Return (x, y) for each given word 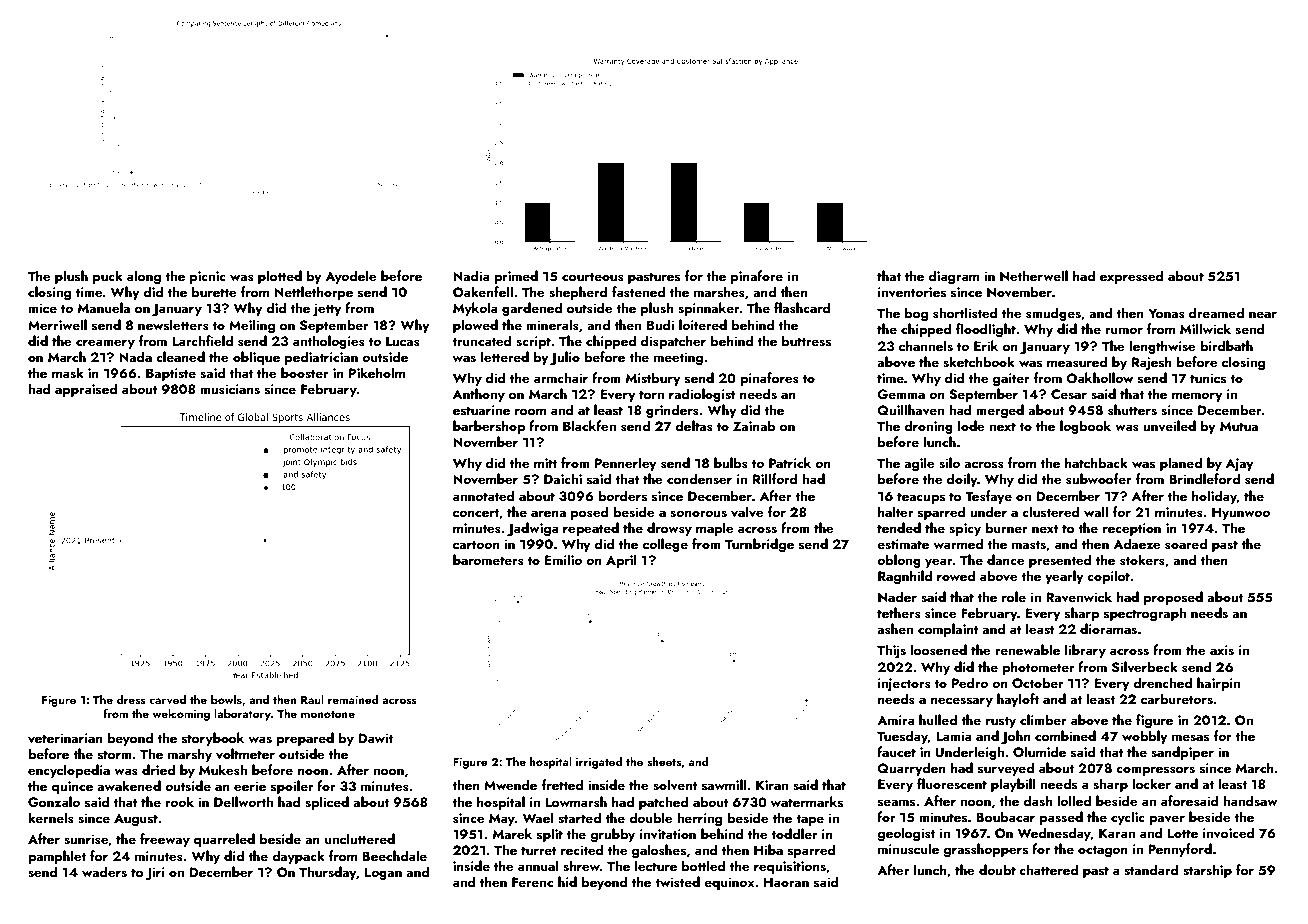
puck (108, 277)
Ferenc (532, 882)
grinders (672, 411)
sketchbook (979, 361)
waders (104, 871)
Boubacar (1005, 816)
